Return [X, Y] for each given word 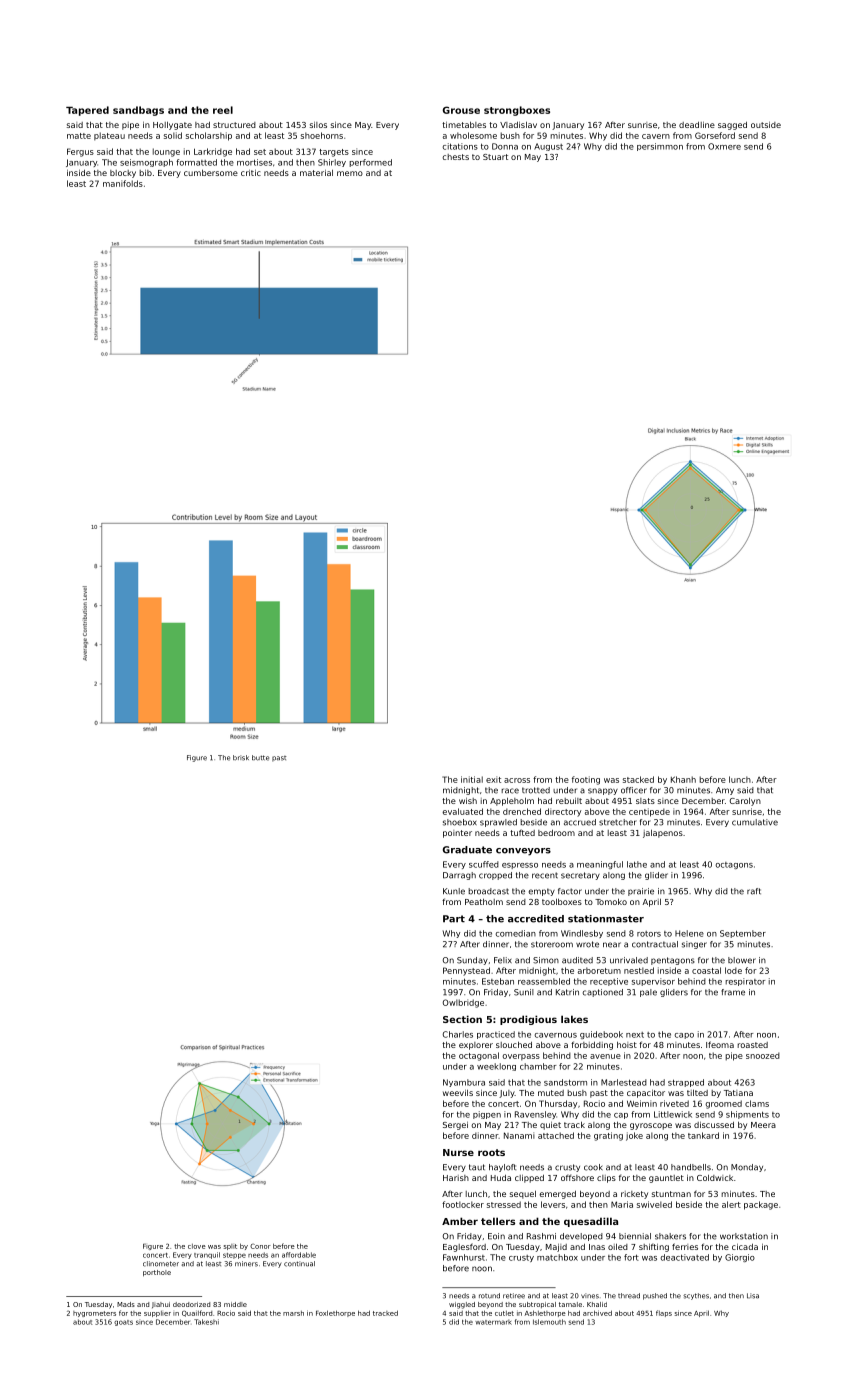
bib [145, 173]
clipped [529, 1179]
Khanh [683, 779]
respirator [745, 982]
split [230, 1247]
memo [350, 173]
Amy [725, 791]
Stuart [495, 157]
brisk [241, 758]
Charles [458, 1034]
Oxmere [724, 146]
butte [260, 758]
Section [462, 1019]
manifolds [123, 183]
